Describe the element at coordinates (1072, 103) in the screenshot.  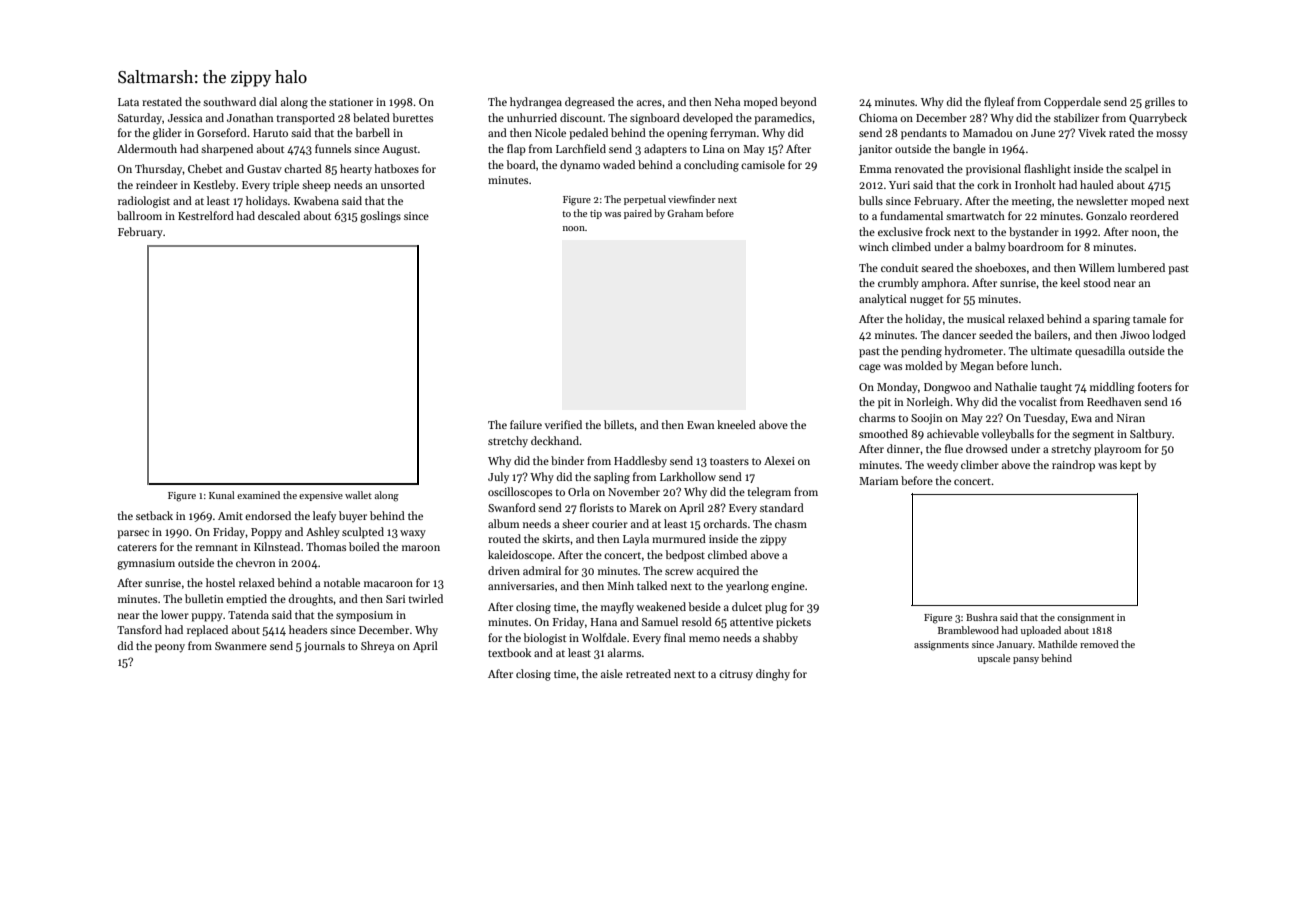
I see `Copperdale` at that location.
